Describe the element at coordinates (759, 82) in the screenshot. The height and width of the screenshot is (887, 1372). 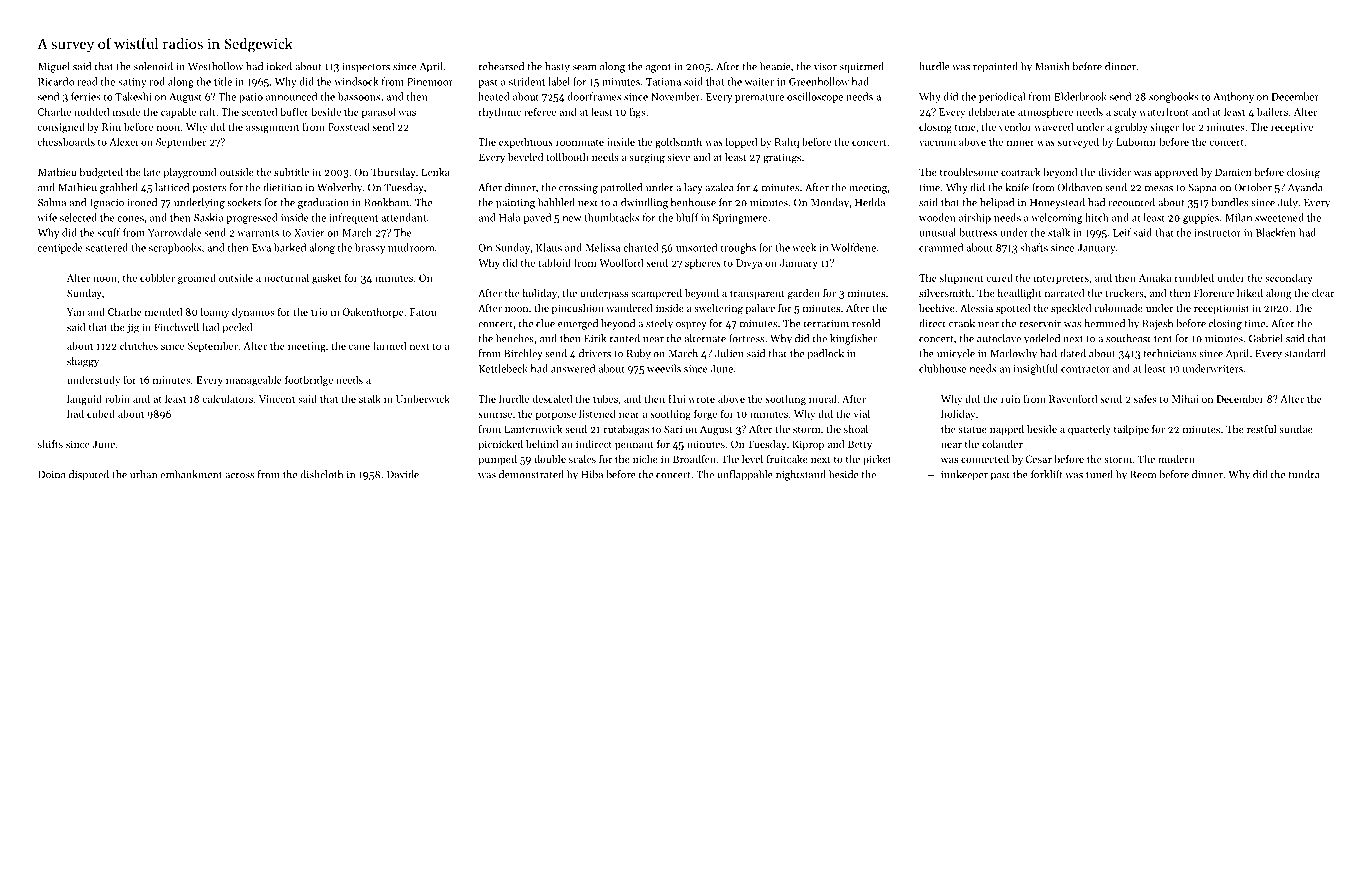
I see `waiter` at that location.
